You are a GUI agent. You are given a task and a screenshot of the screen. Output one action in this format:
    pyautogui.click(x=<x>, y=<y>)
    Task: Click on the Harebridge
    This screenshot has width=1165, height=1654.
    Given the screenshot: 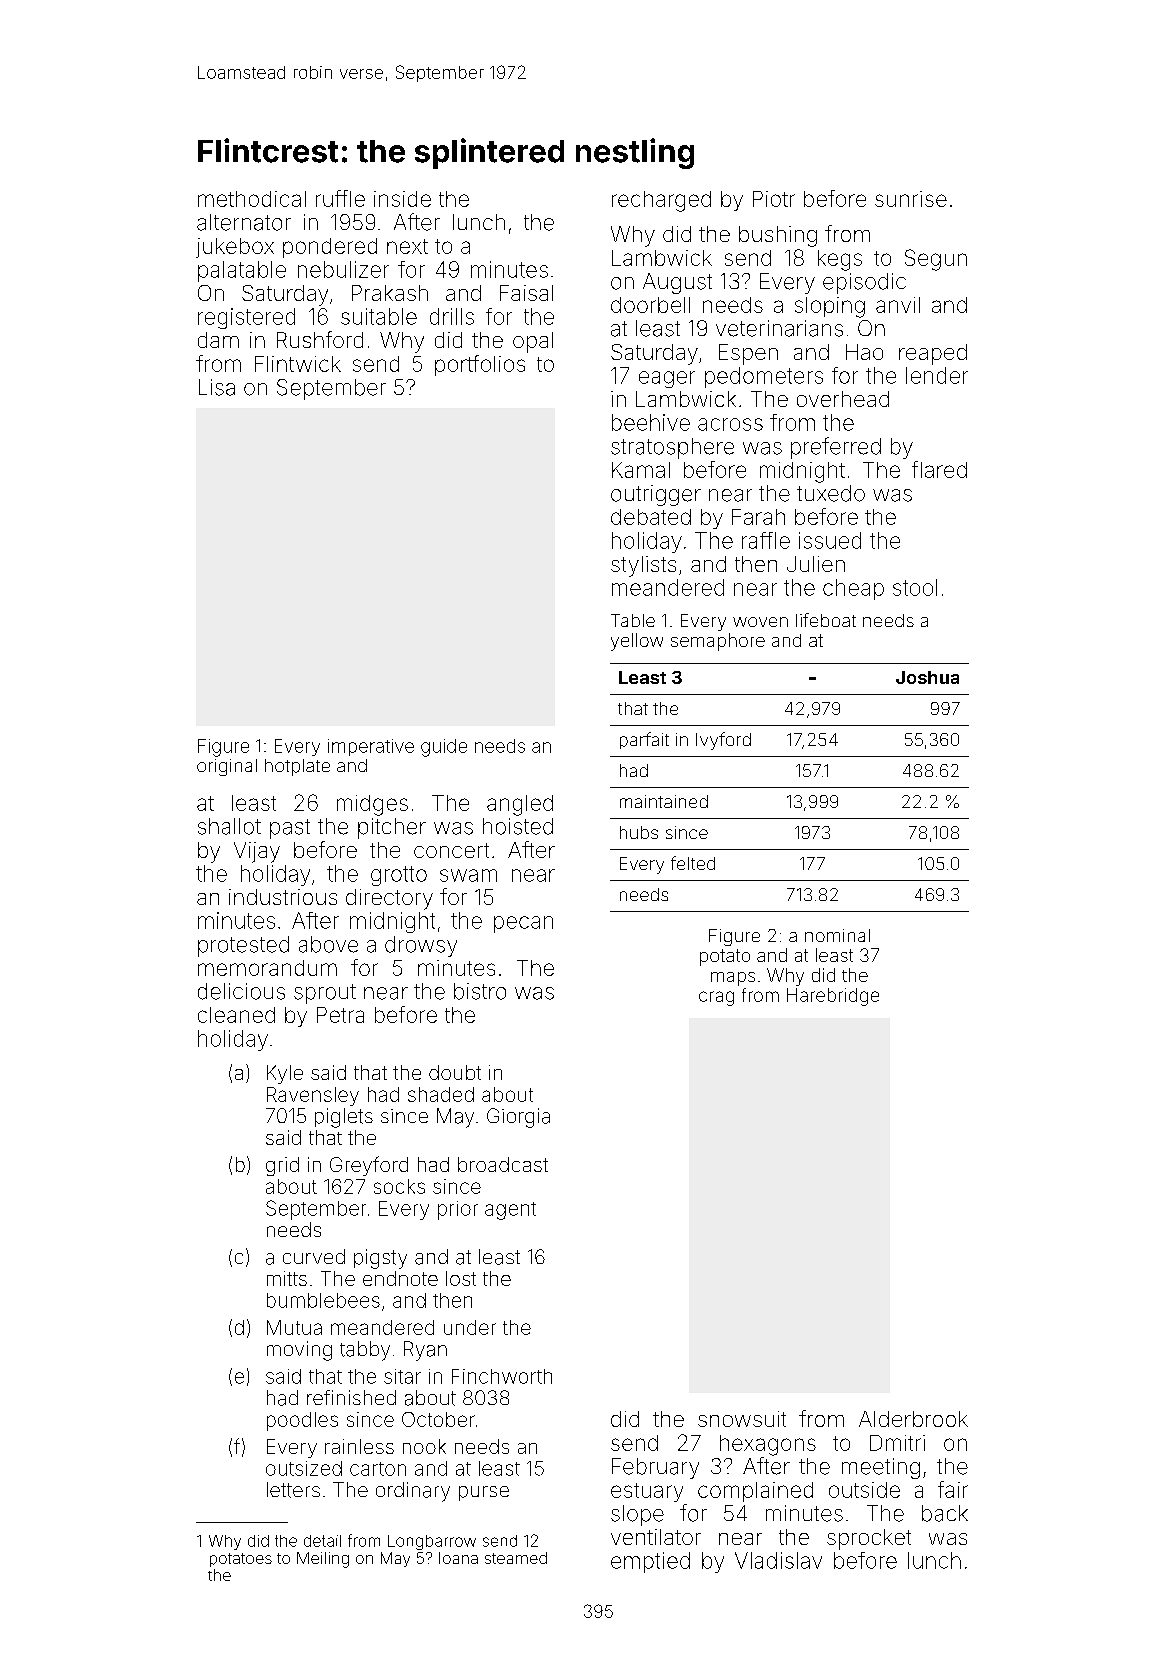 What is the action you would take?
    pyautogui.click(x=833, y=997)
